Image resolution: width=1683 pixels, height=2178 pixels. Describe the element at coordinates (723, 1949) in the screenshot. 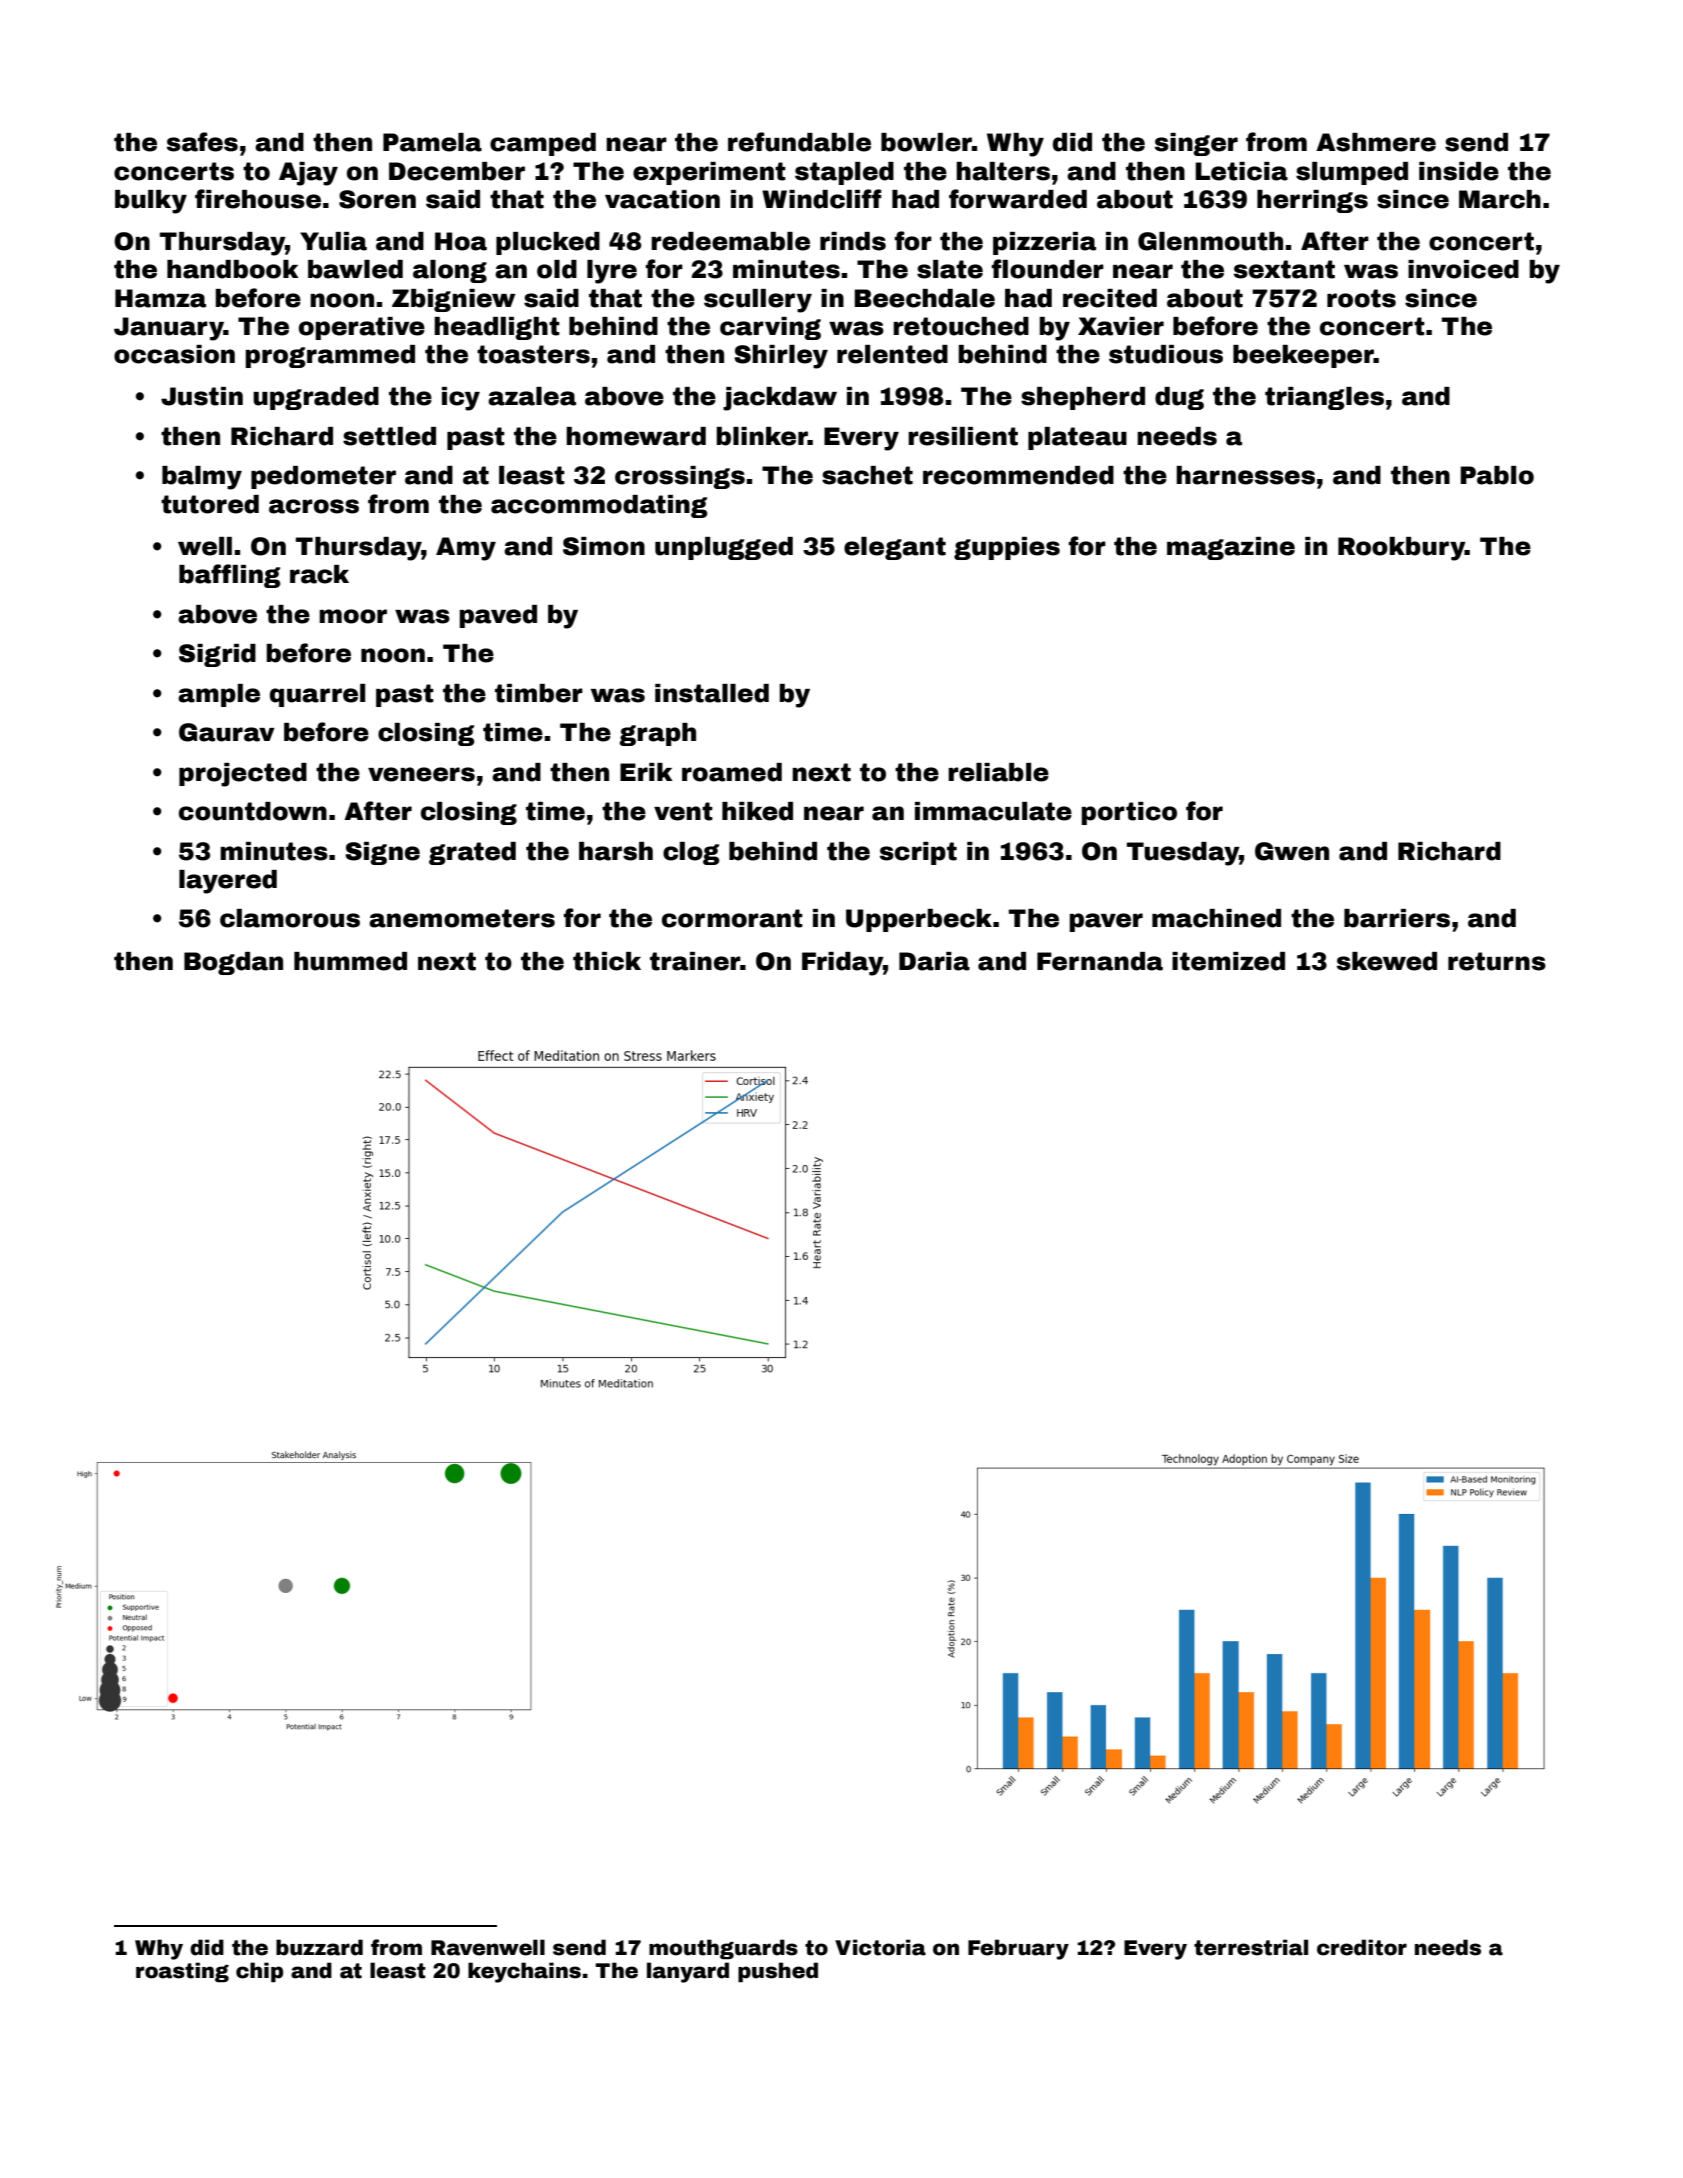

I see `mouthguards` at that location.
